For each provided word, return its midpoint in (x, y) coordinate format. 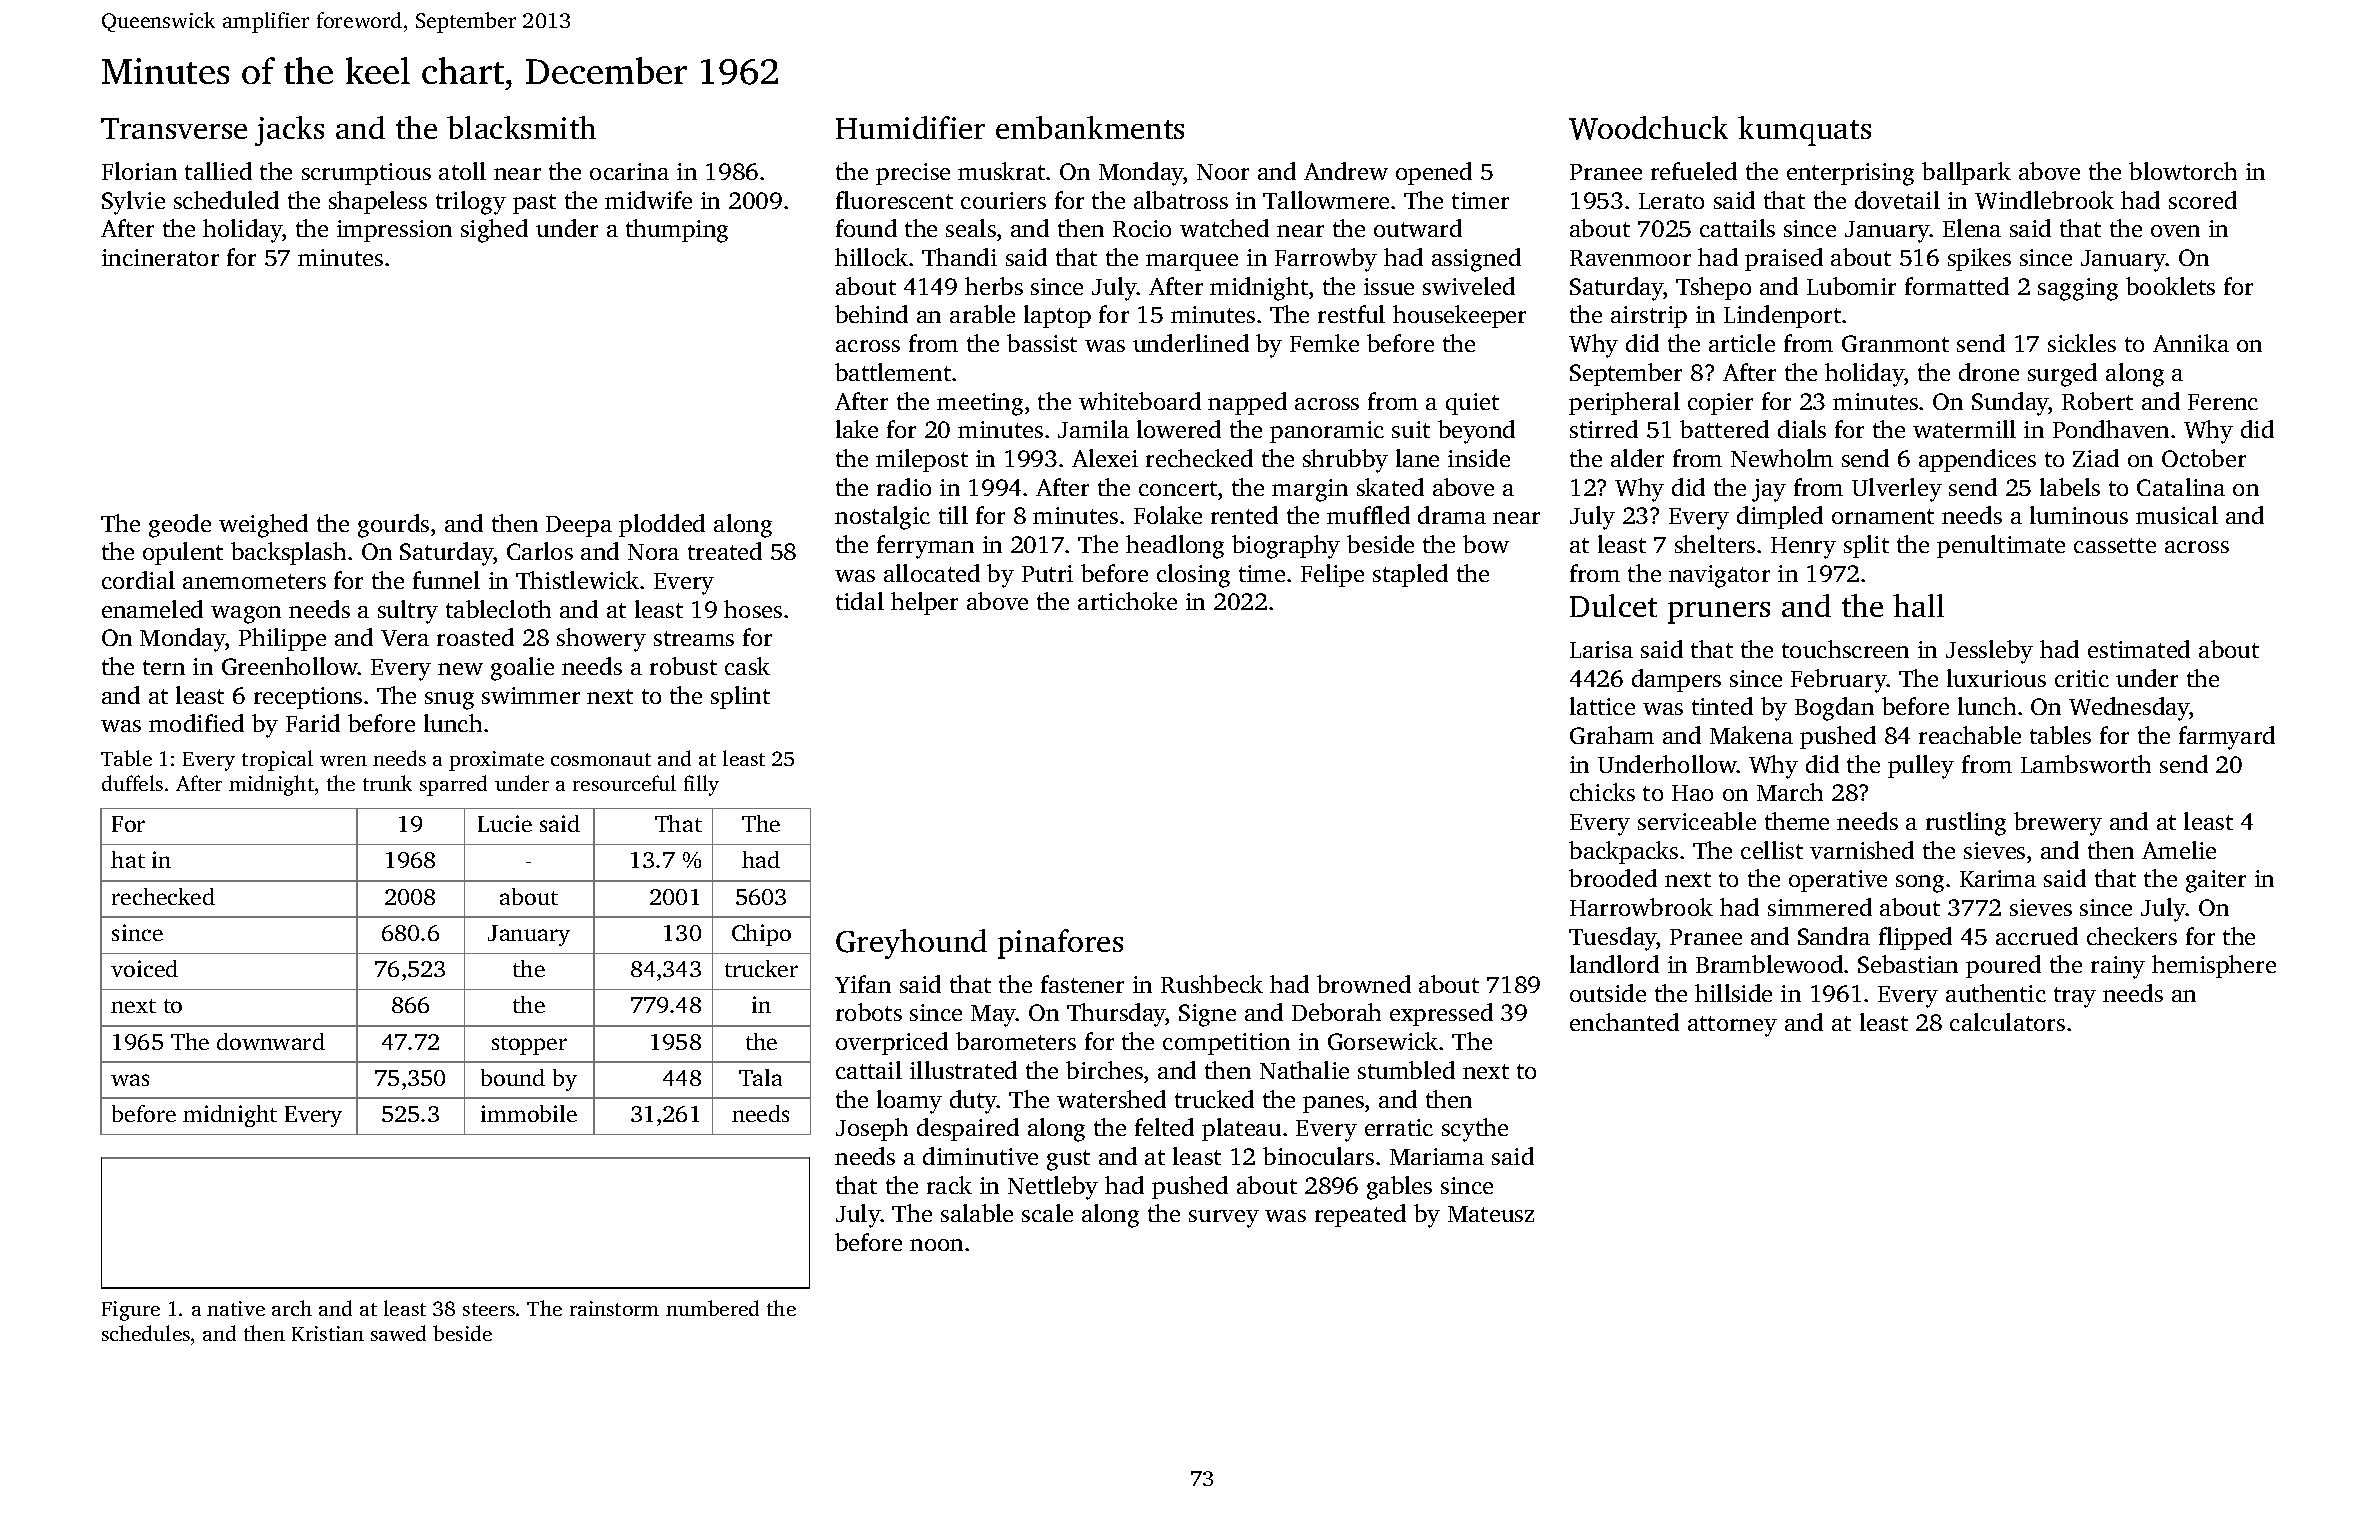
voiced (144, 968)
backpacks (1623, 852)
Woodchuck (1648, 128)
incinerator (160, 257)
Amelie (2179, 850)
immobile (529, 1113)
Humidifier (910, 127)
